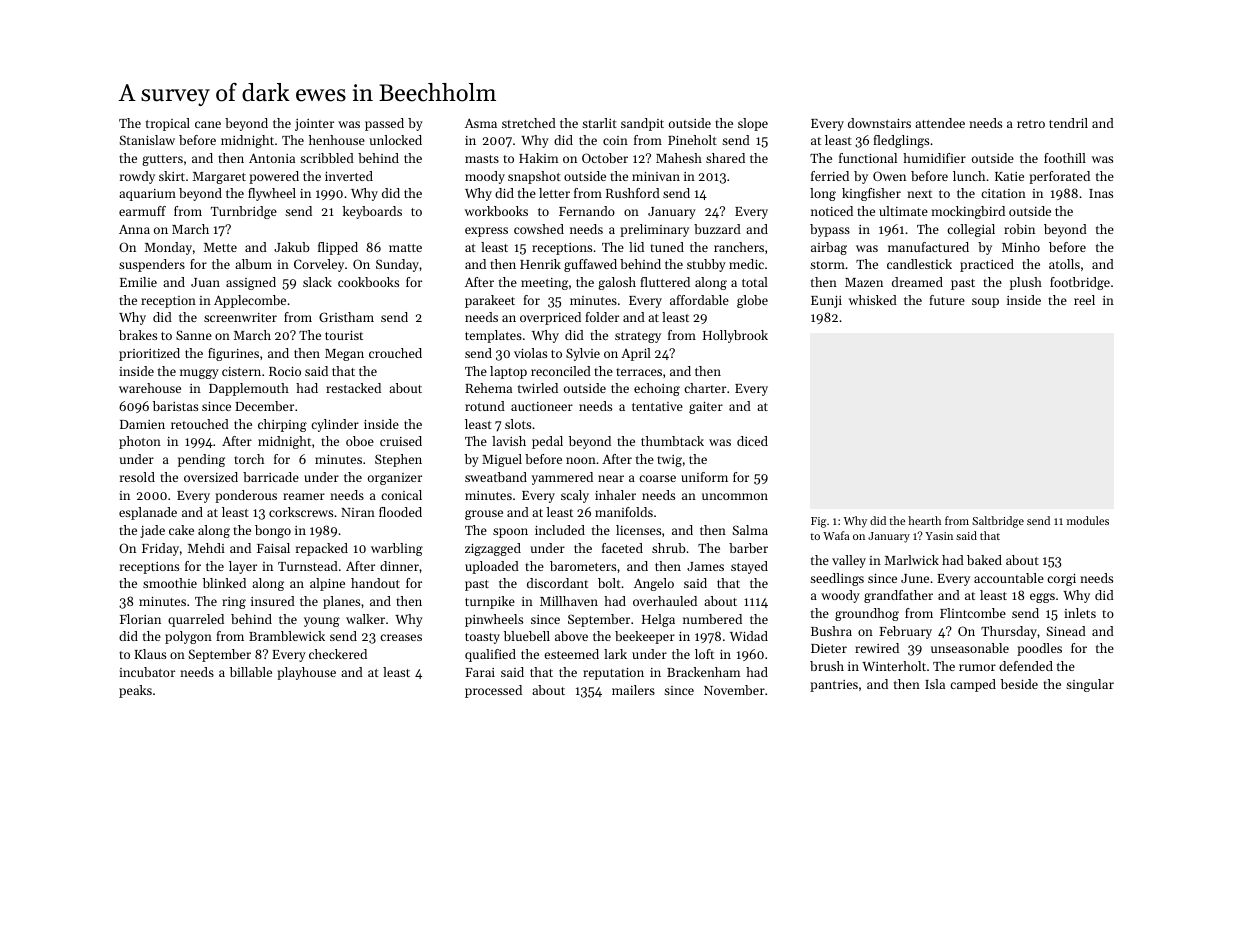 This document has height=952, width=1233. I want to click on galosh, so click(617, 283).
